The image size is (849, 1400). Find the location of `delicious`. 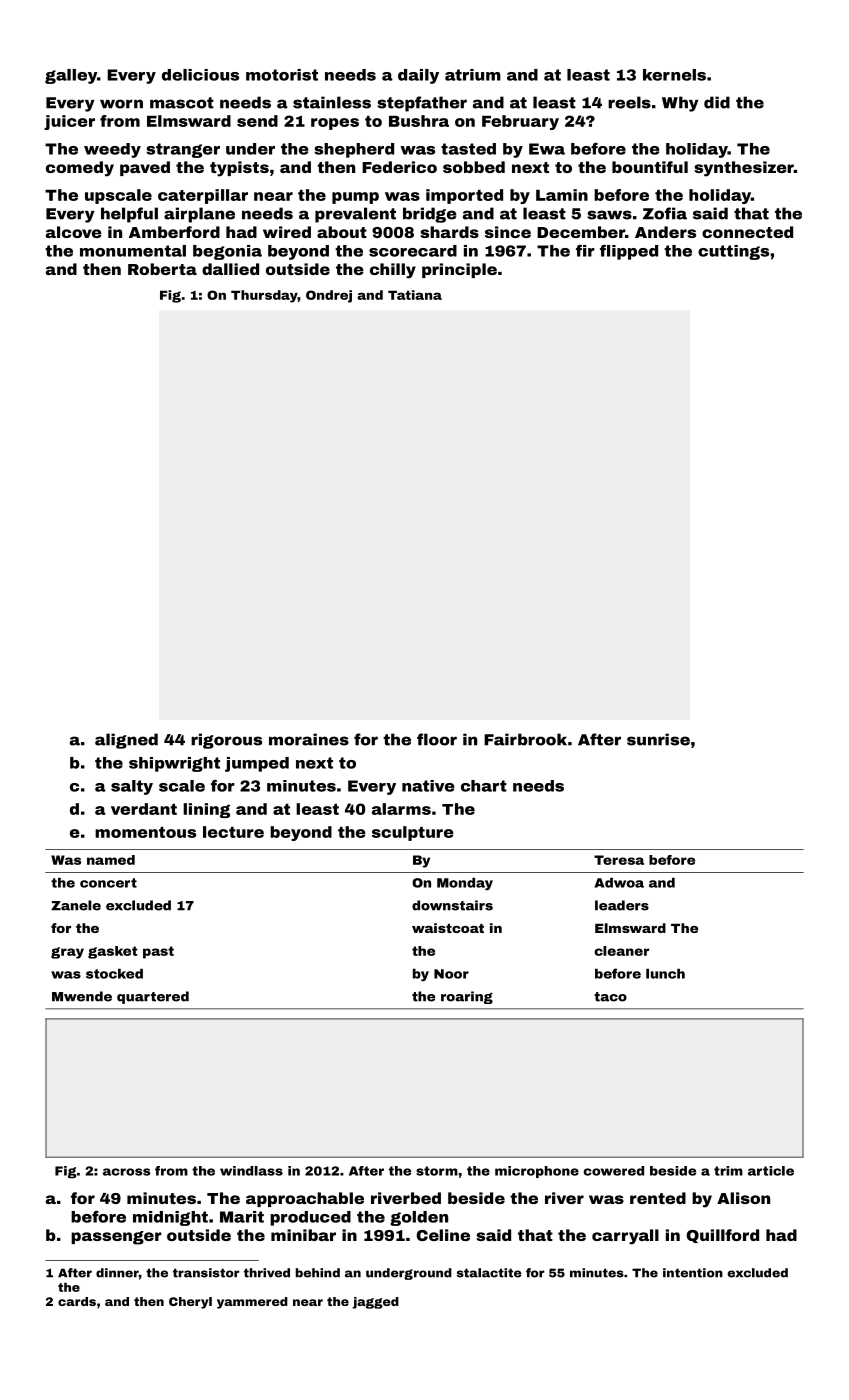

delicious is located at coordinates (200, 75).
